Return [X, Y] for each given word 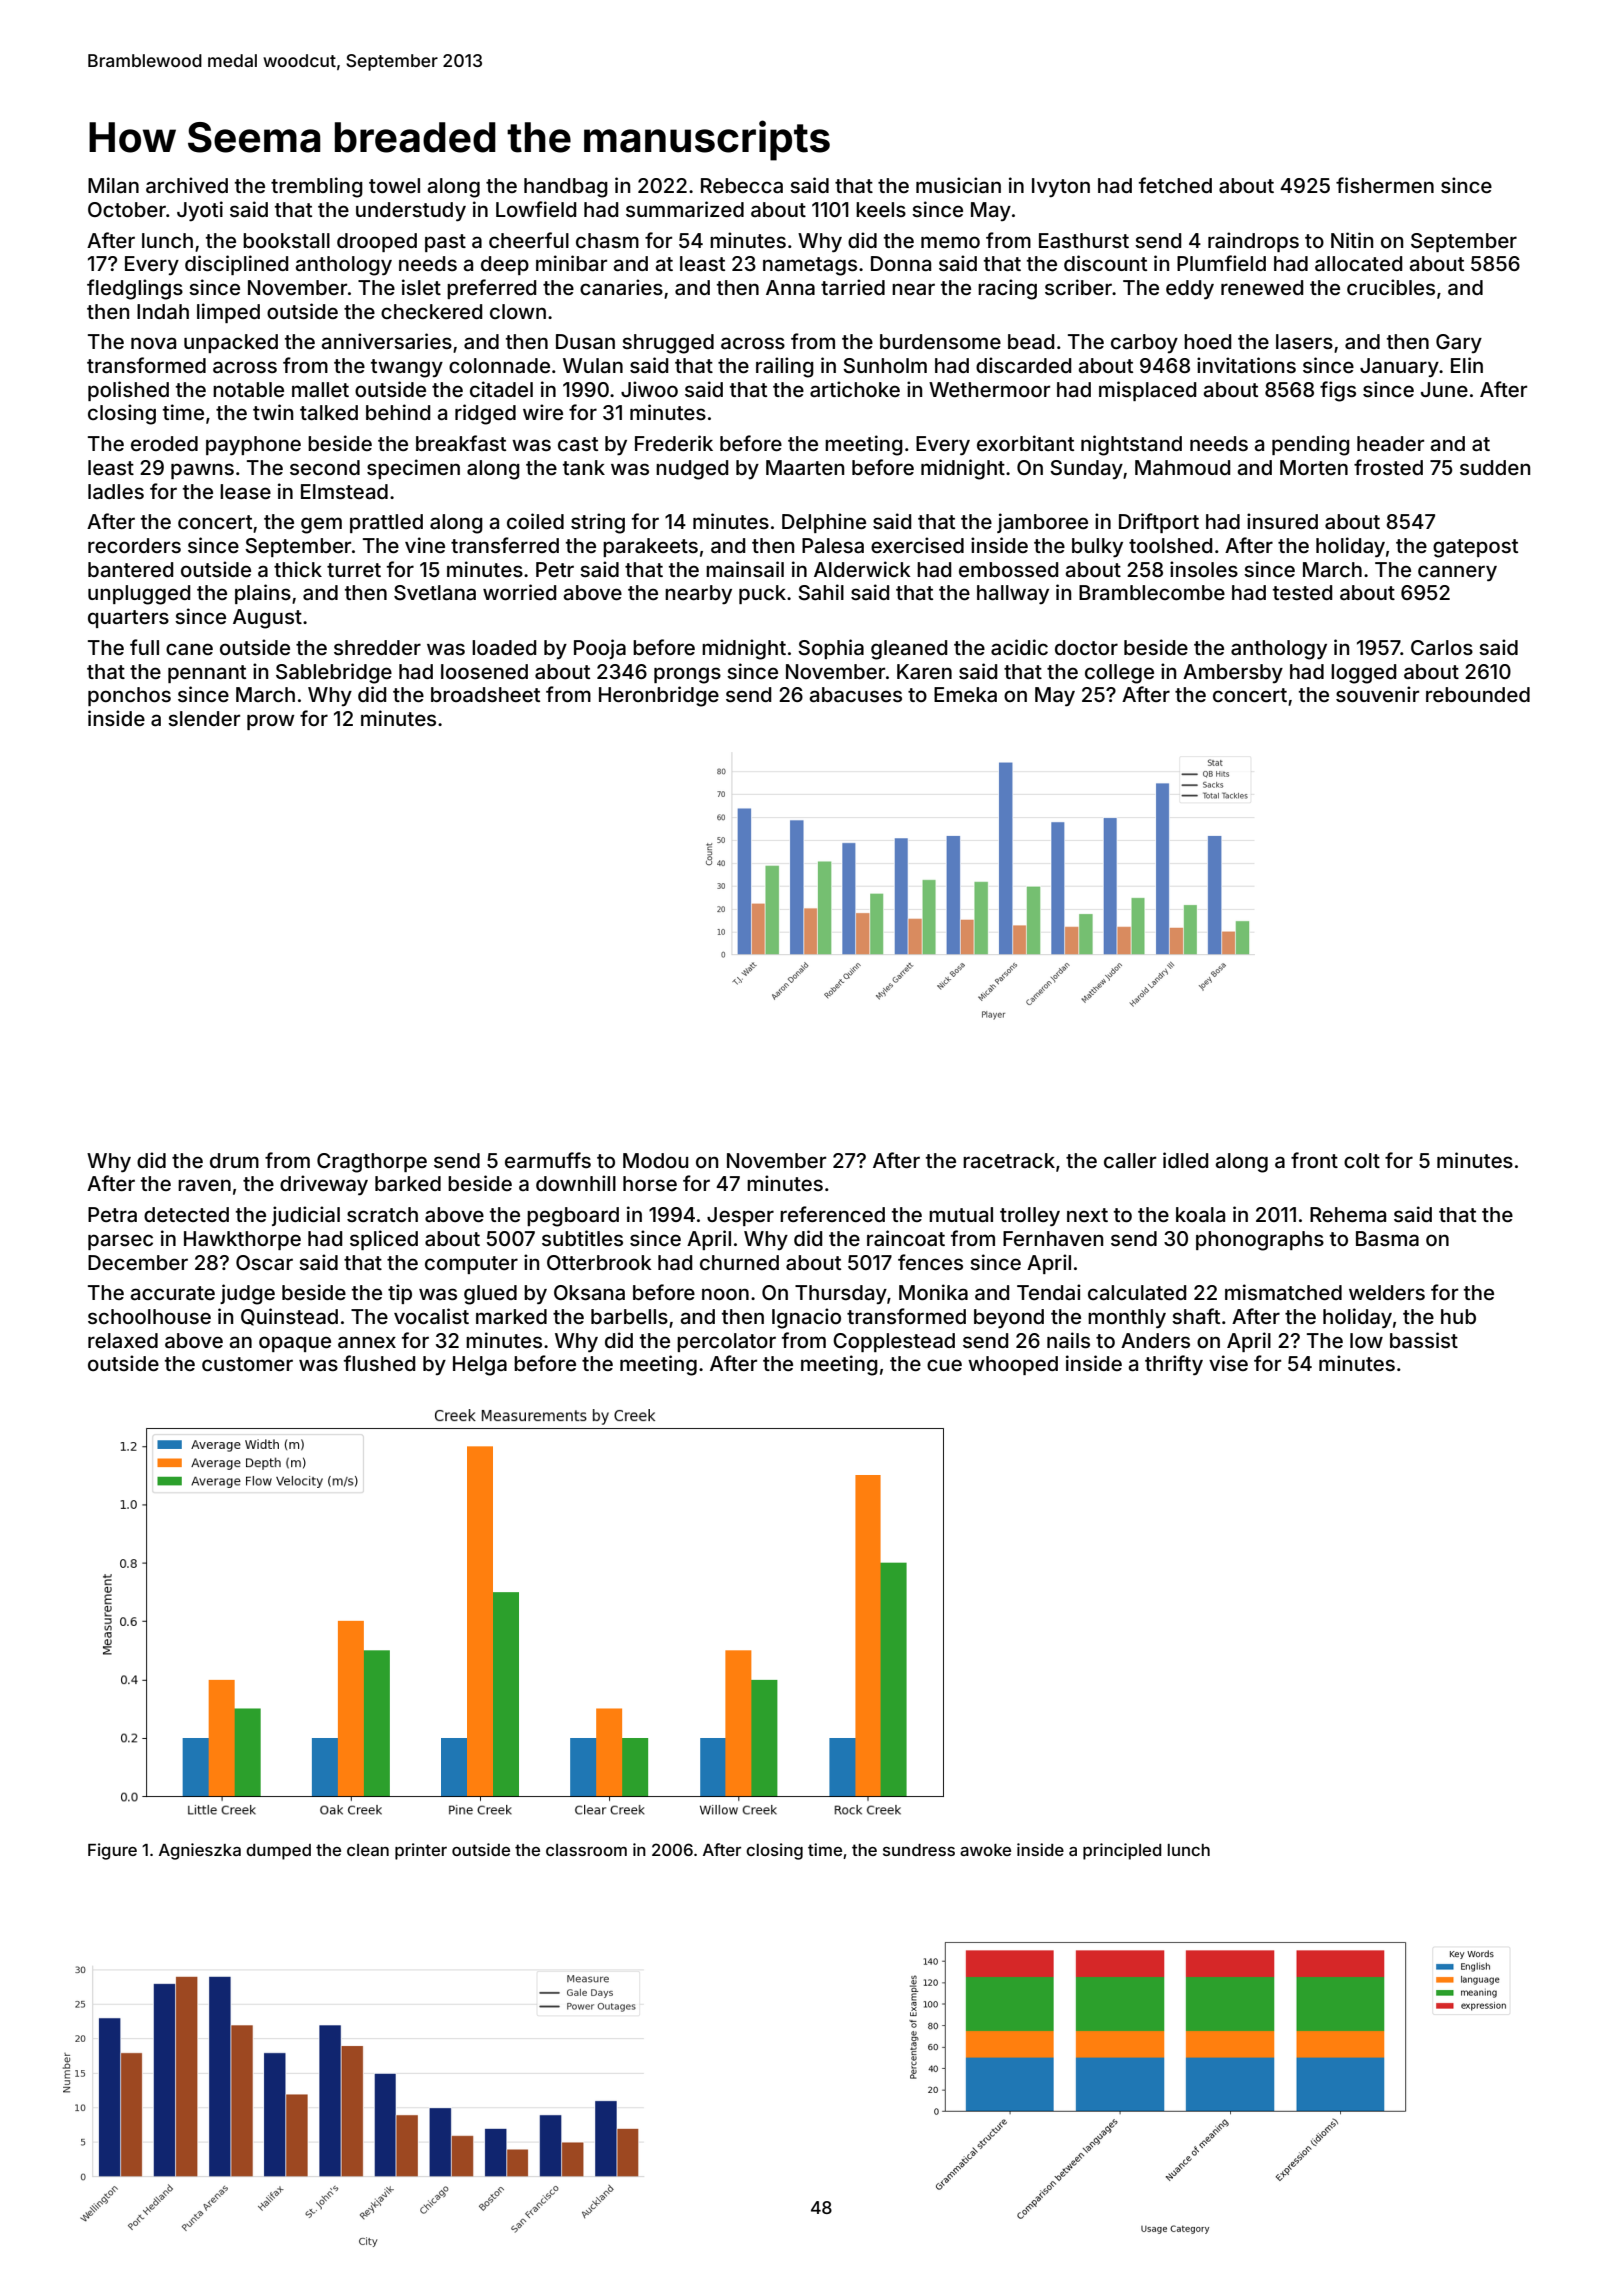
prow [271, 722]
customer [247, 1364]
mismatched [1283, 1292]
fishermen [1385, 185]
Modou [655, 1160]
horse [650, 1183]
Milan [113, 185]
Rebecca [742, 185]
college [1119, 674]
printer [421, 1851]
